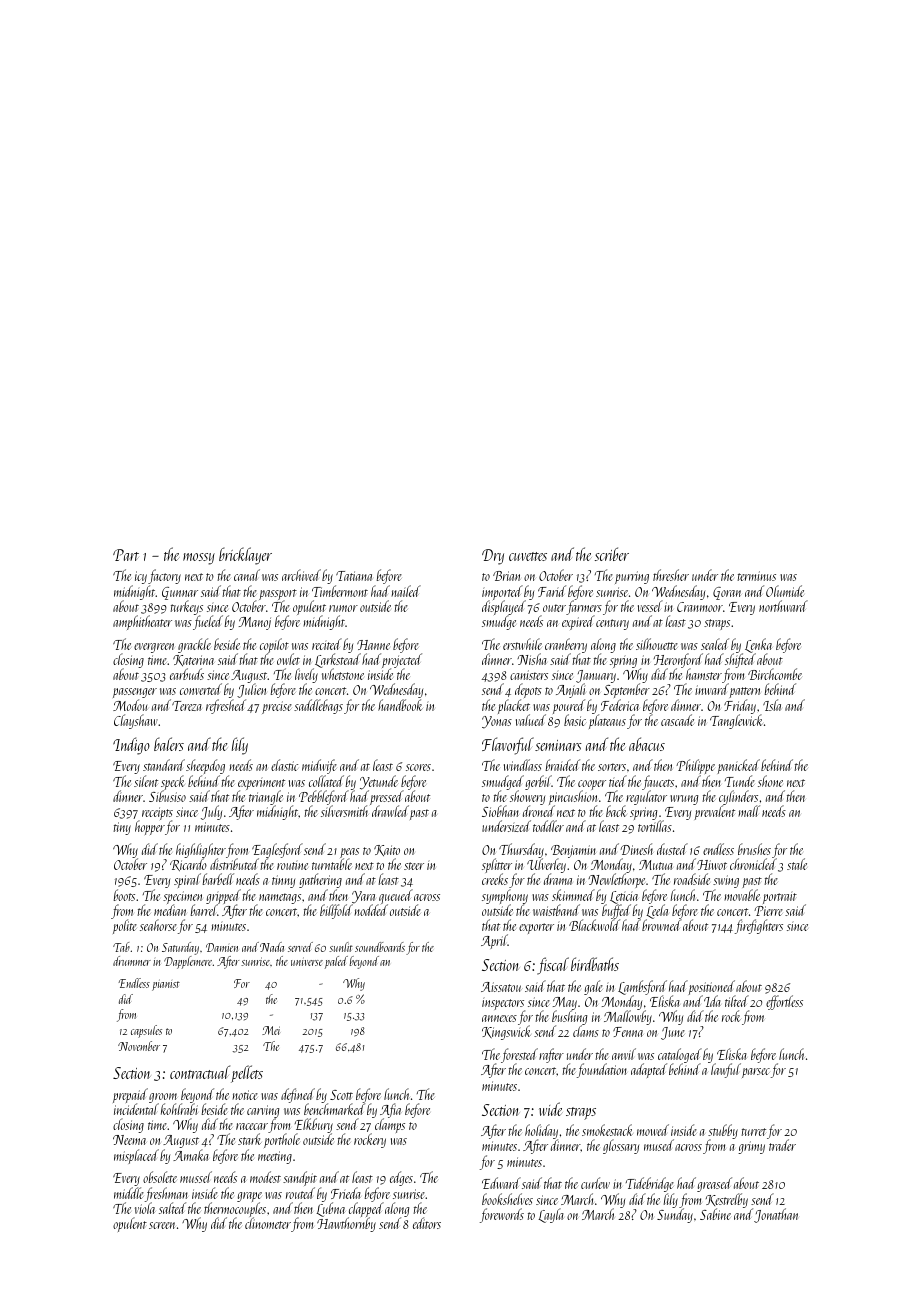 This screenshot has width=924, height=1314. I want to click on nailed, so click(406, 591).
